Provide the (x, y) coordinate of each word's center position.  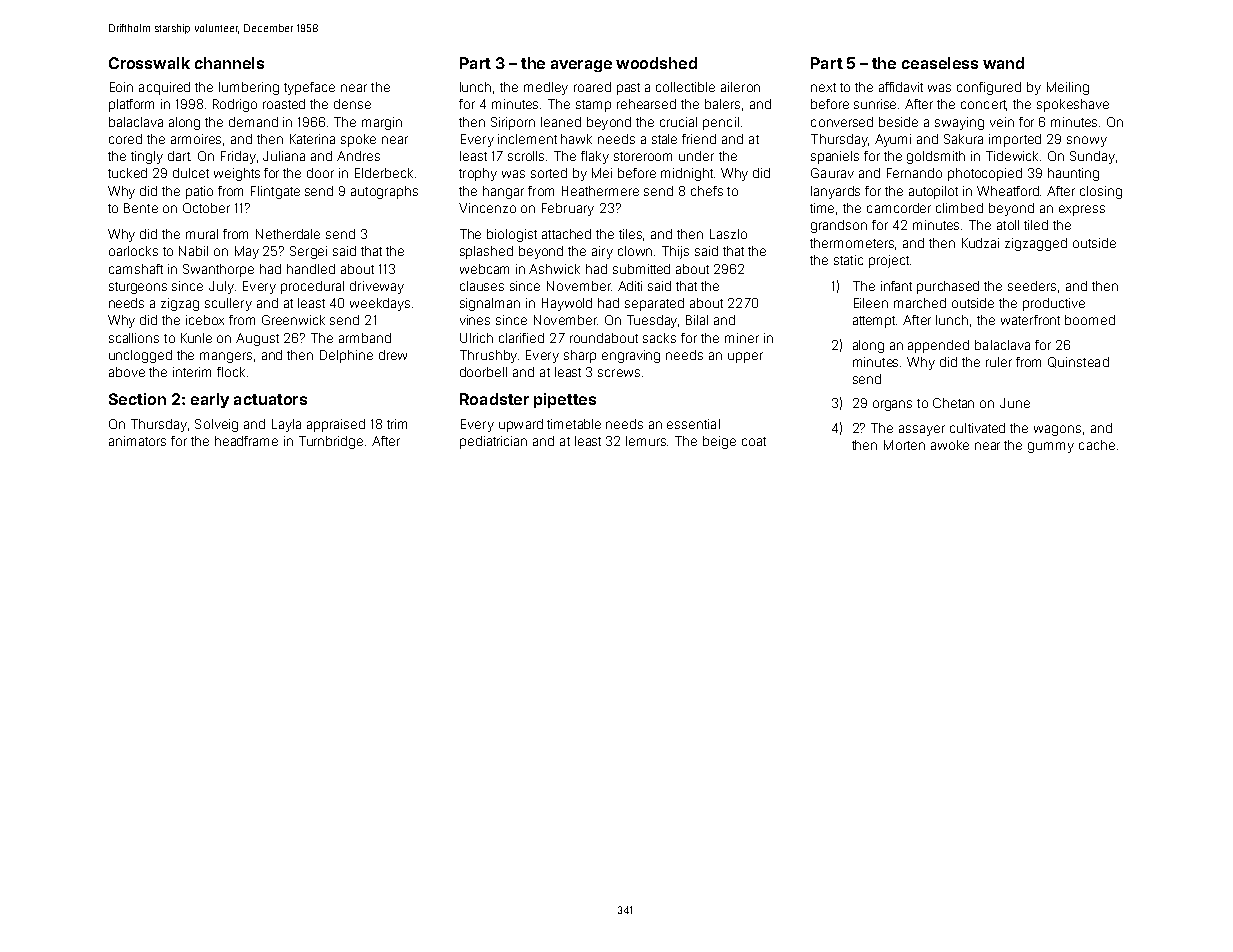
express (1082, 210)
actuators (270, 399)
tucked (127, 173)
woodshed (656, 63)
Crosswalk (149, 63)
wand (1003, 63)
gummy (1051, 447)
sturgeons (138, 288)
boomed (1090, 320)
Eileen (871, 303)
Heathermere (600, 191)
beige (719, 442)
